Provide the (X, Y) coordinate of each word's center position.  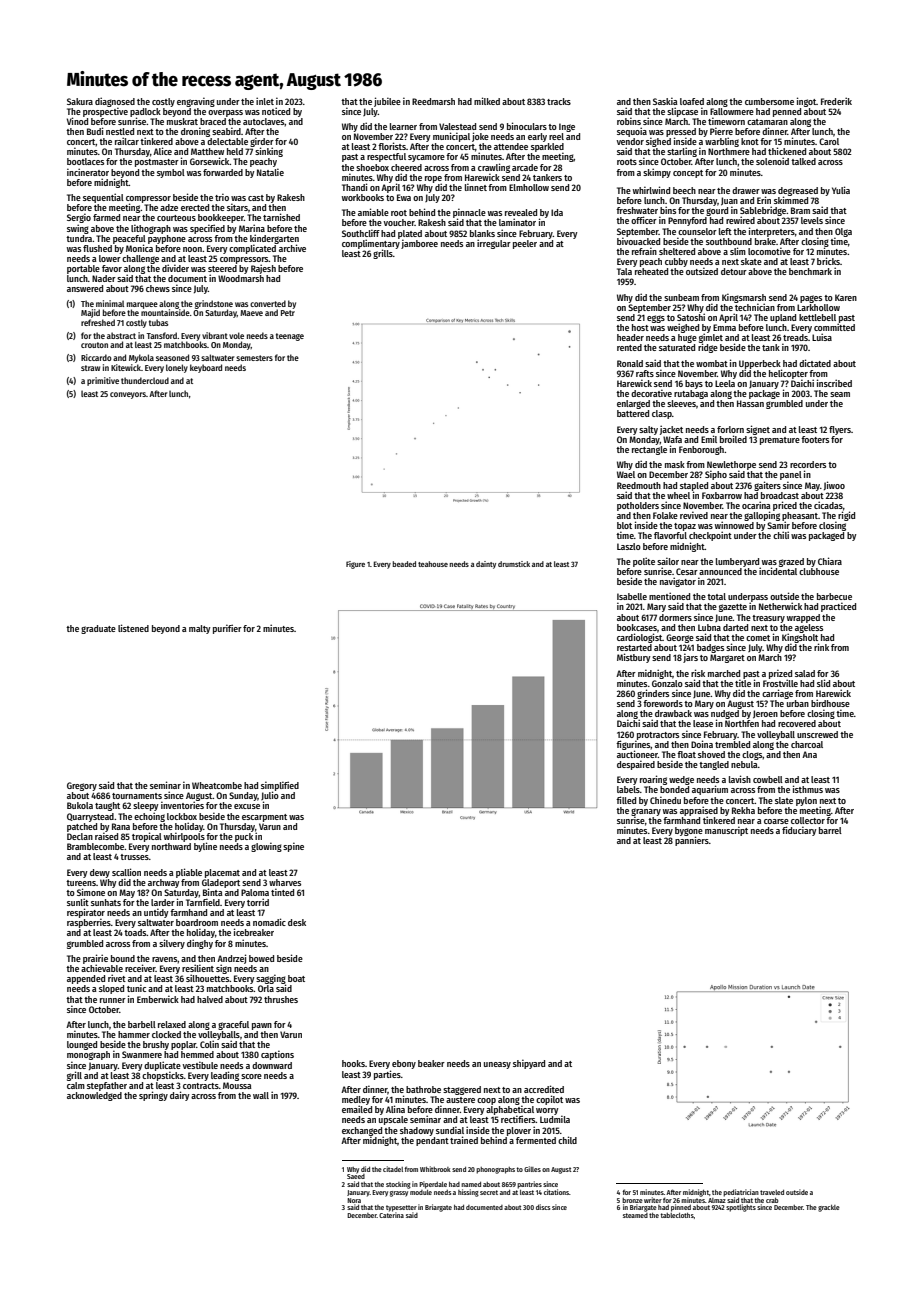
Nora (354, 1200)
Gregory (82, 786)
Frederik (836, 101)
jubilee (387, 102)
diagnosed (115, 102)
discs (543, 1207)
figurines (633, 745)
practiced (838, 607)
